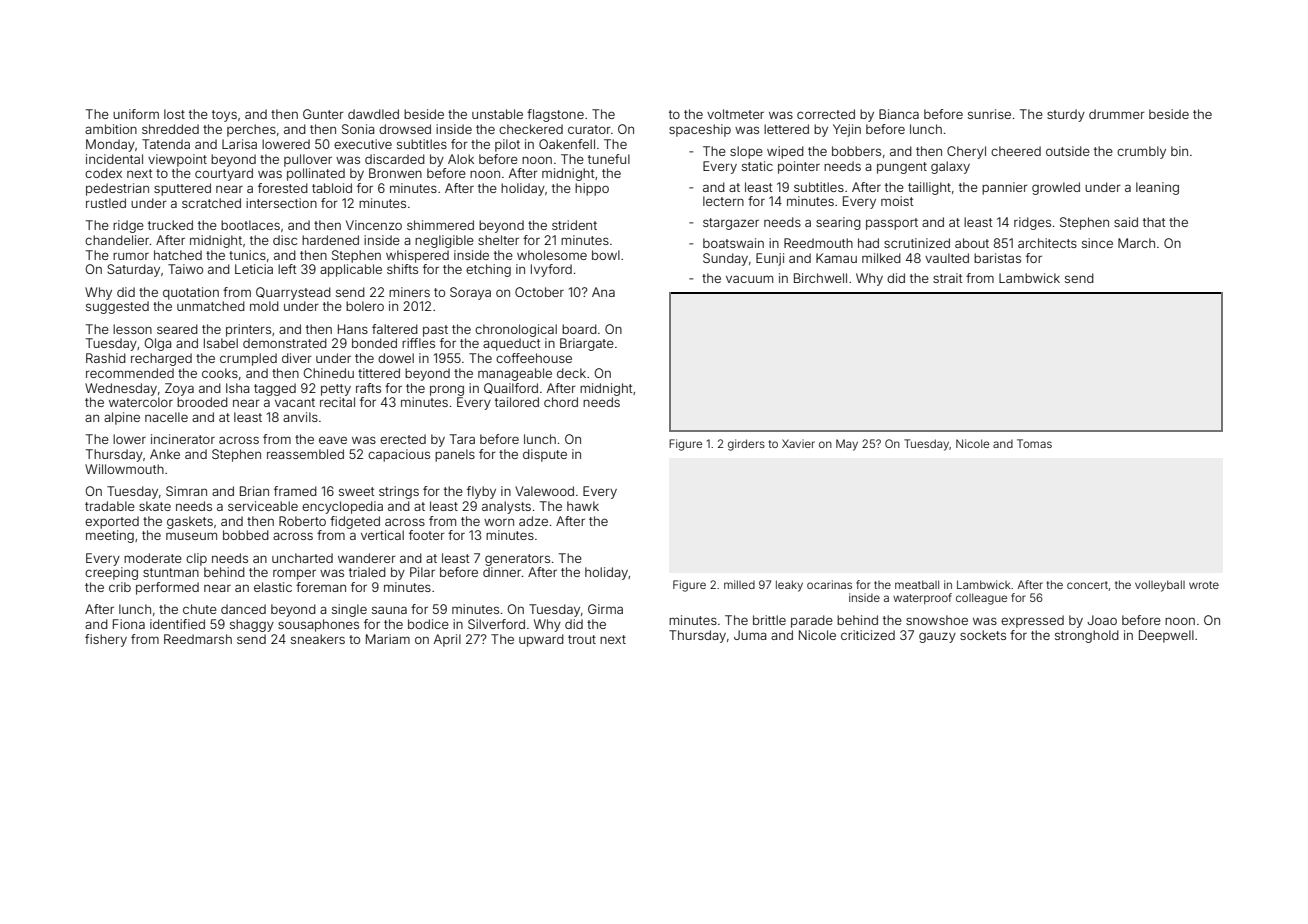 The height and width of the screenshot is (924, 1308). Describe the element at coordinates (735, 114) in the screenshot. I see `voltmeter` at that location.
